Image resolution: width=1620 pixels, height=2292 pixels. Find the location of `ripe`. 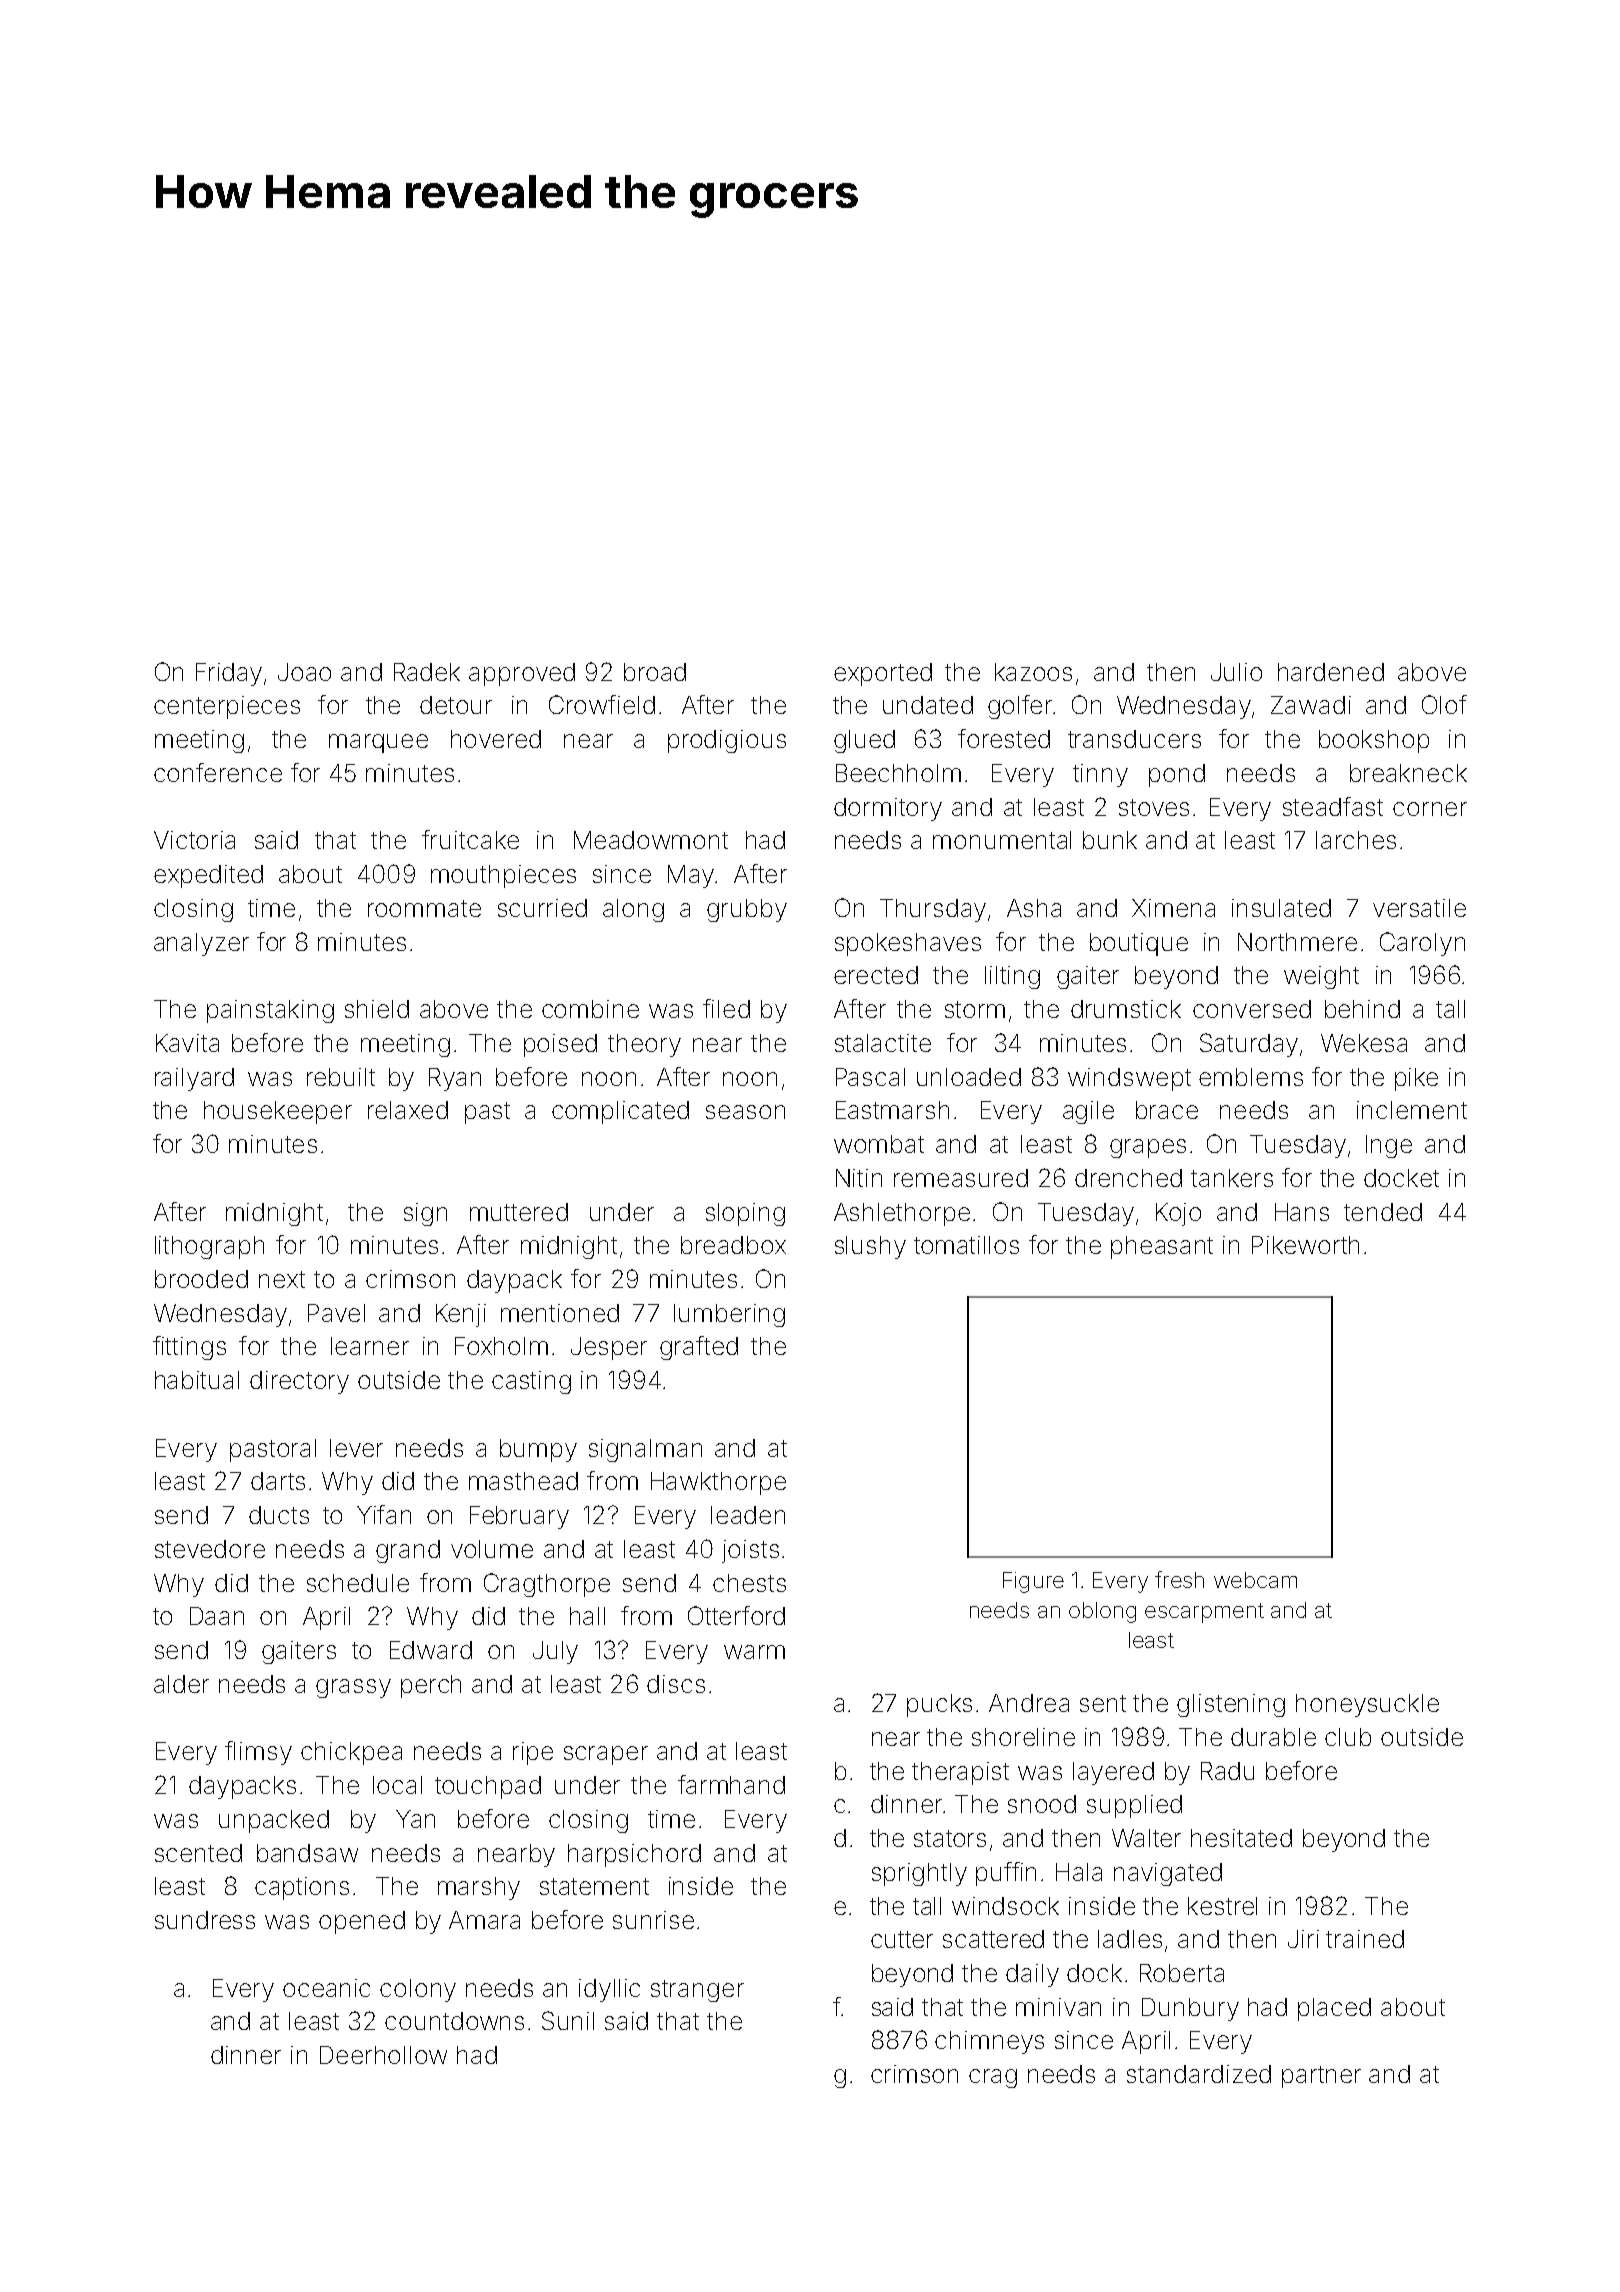

ripe is located at coordinates (533, 1753).
